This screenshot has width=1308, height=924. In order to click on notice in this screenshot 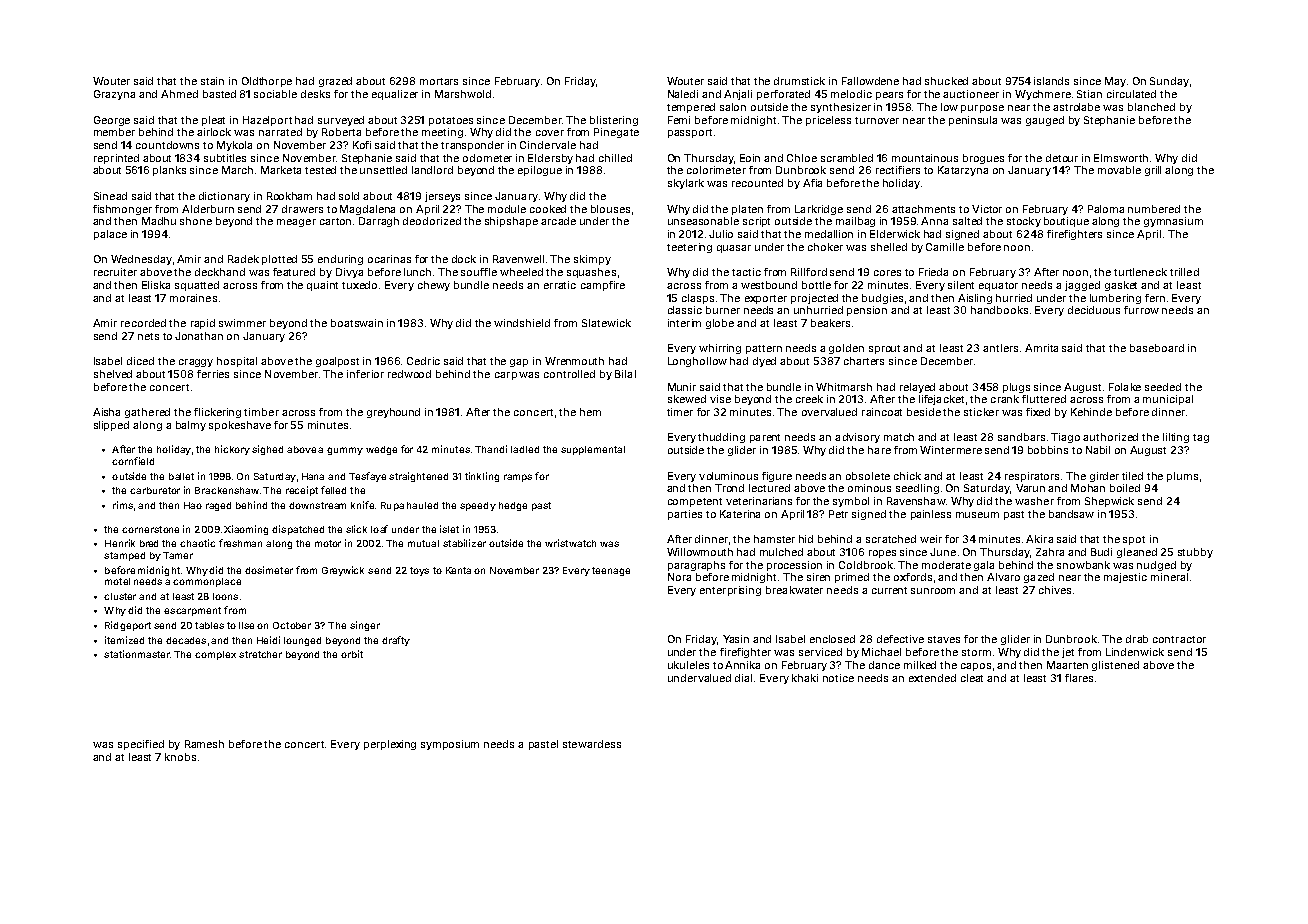, I will do `click(838, 678)`.
